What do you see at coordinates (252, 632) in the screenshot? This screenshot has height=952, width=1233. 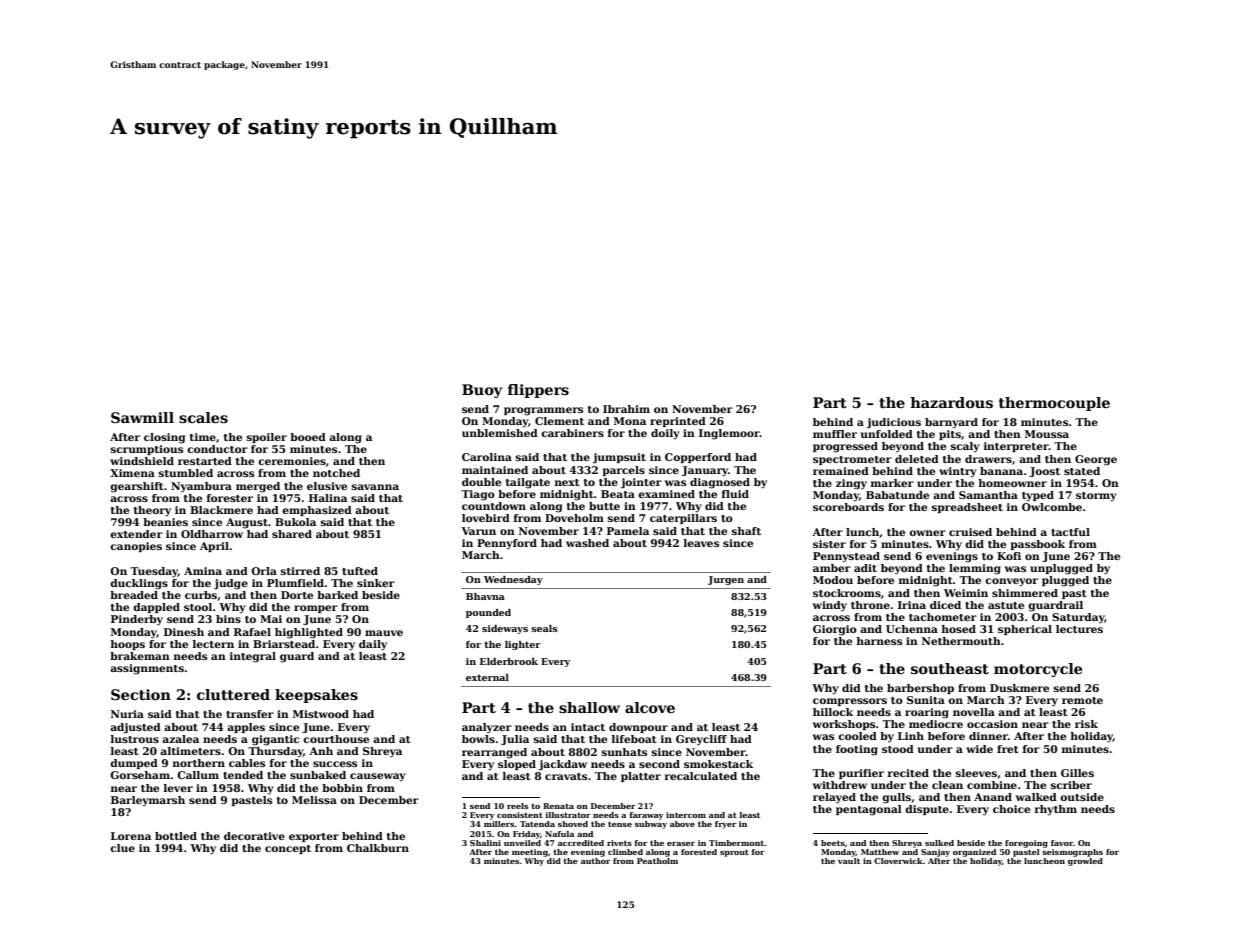 I see `Rafael` at bounding box center [252, 632].
